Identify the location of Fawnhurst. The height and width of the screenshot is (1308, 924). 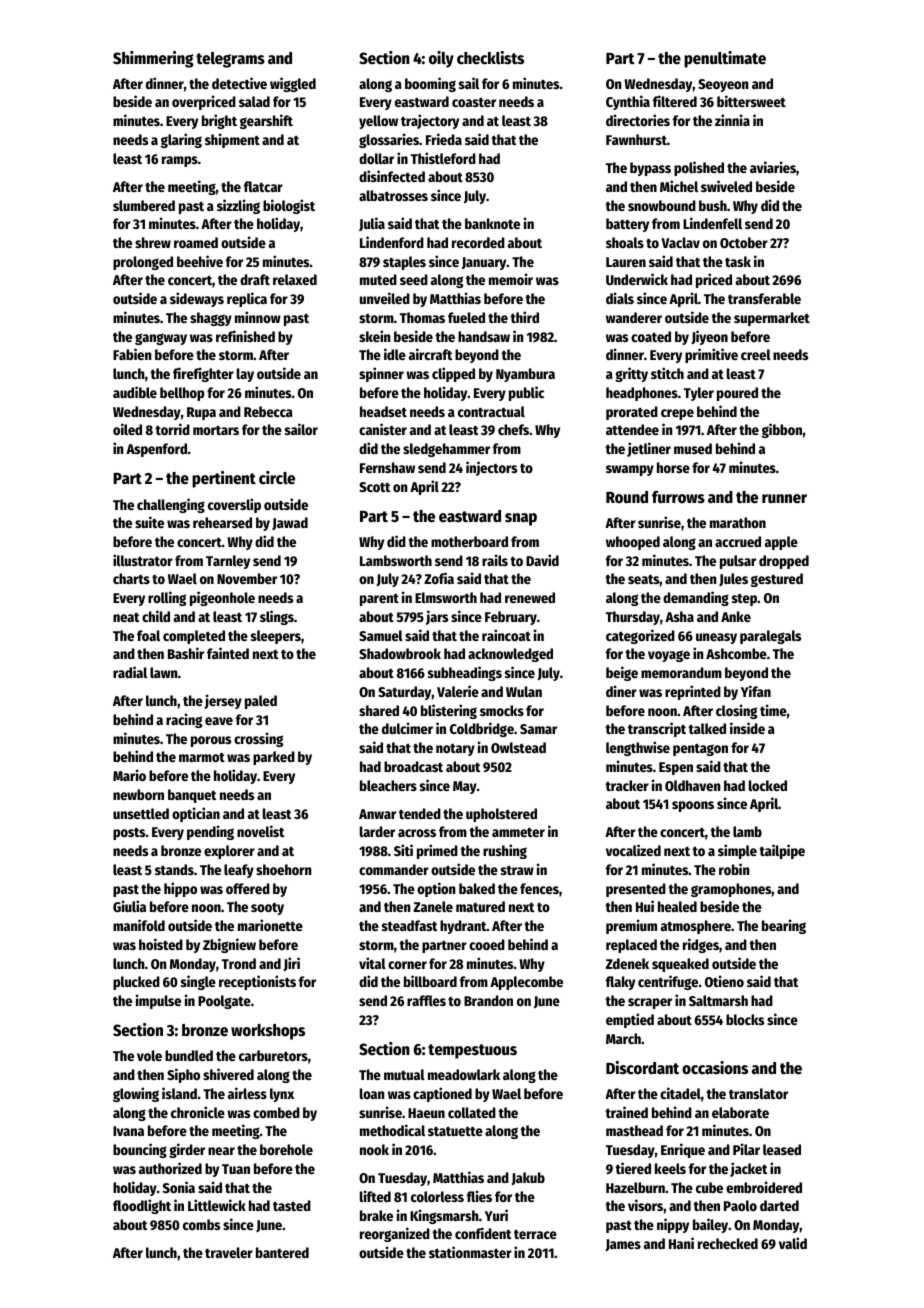
(636, 139).
